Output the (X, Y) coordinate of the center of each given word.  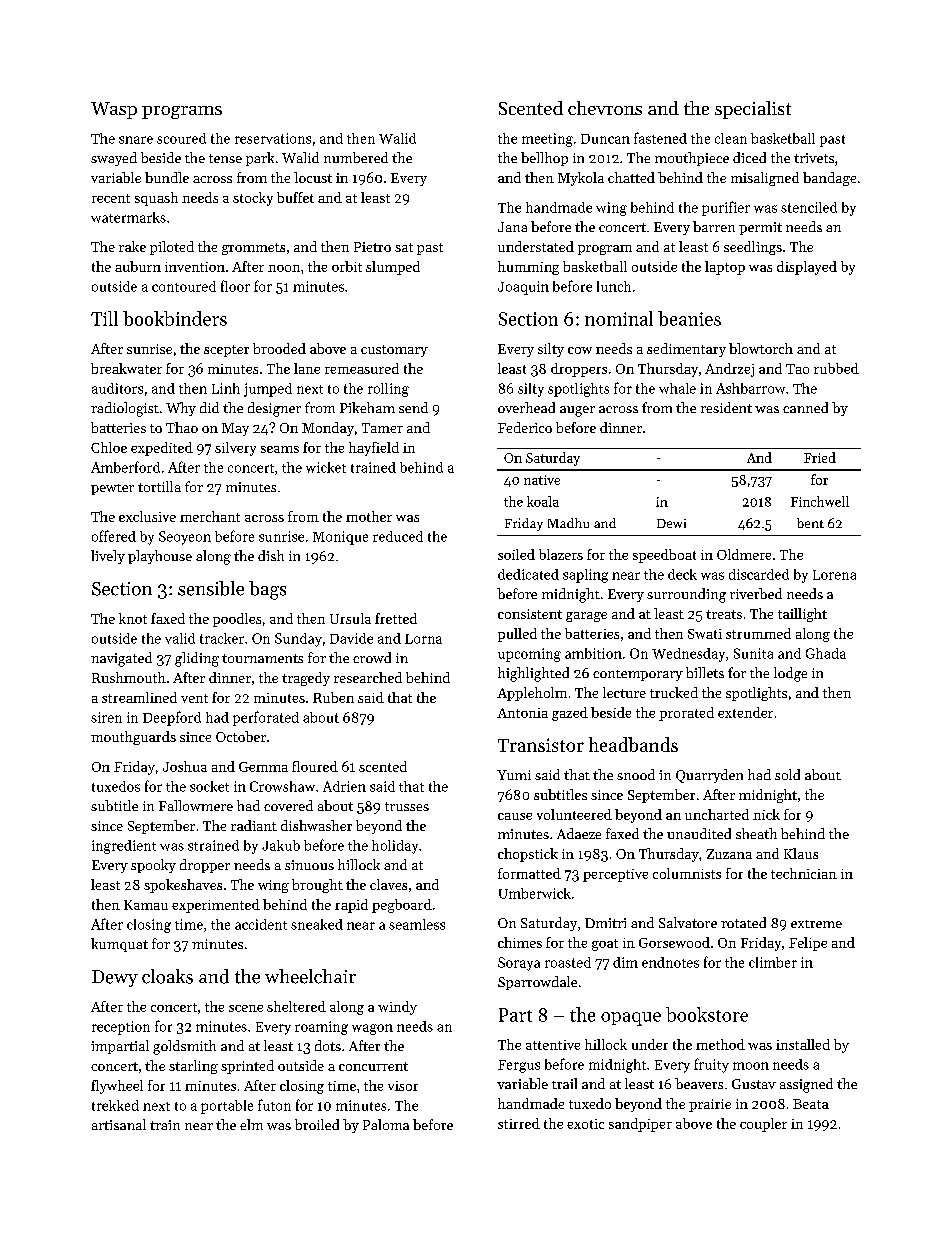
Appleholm (532, 694)
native (542, 480)
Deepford (172, 718)
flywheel (117, 1087)
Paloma (386, 1124)
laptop (725, 268)
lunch (614, 286)
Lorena (834, 575)
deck (682, 574)
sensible (211, 588)
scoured (181, 138)
